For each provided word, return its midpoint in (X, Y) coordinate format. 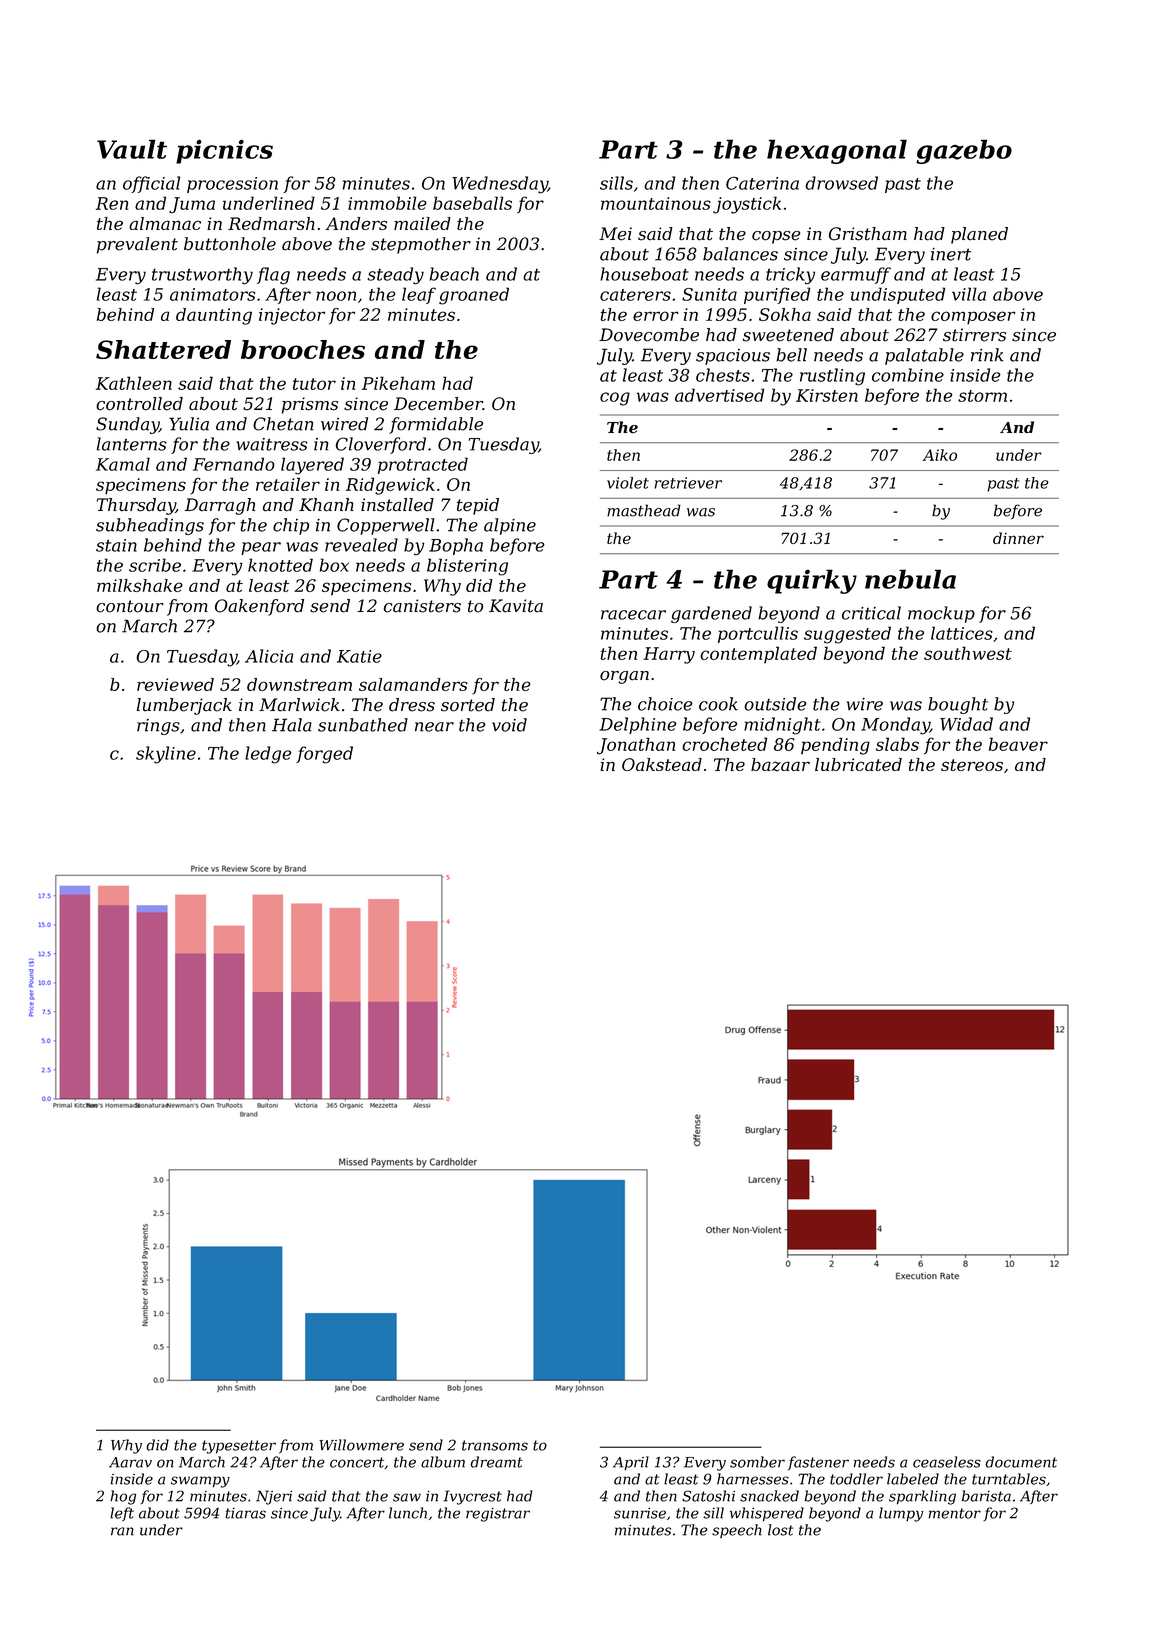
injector (292, 316)
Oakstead (662, 764)
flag (273, 276)
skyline (166, 755)
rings (158, 727)
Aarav (130, 1462)
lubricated (858, 764)
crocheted (725, 744)
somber (757, 1462)
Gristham (868, 234)
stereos (972, 765)
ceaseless (947, 1462)
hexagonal (837, 151)
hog (123, 1497)
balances (740, 254)
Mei (615, 234)
